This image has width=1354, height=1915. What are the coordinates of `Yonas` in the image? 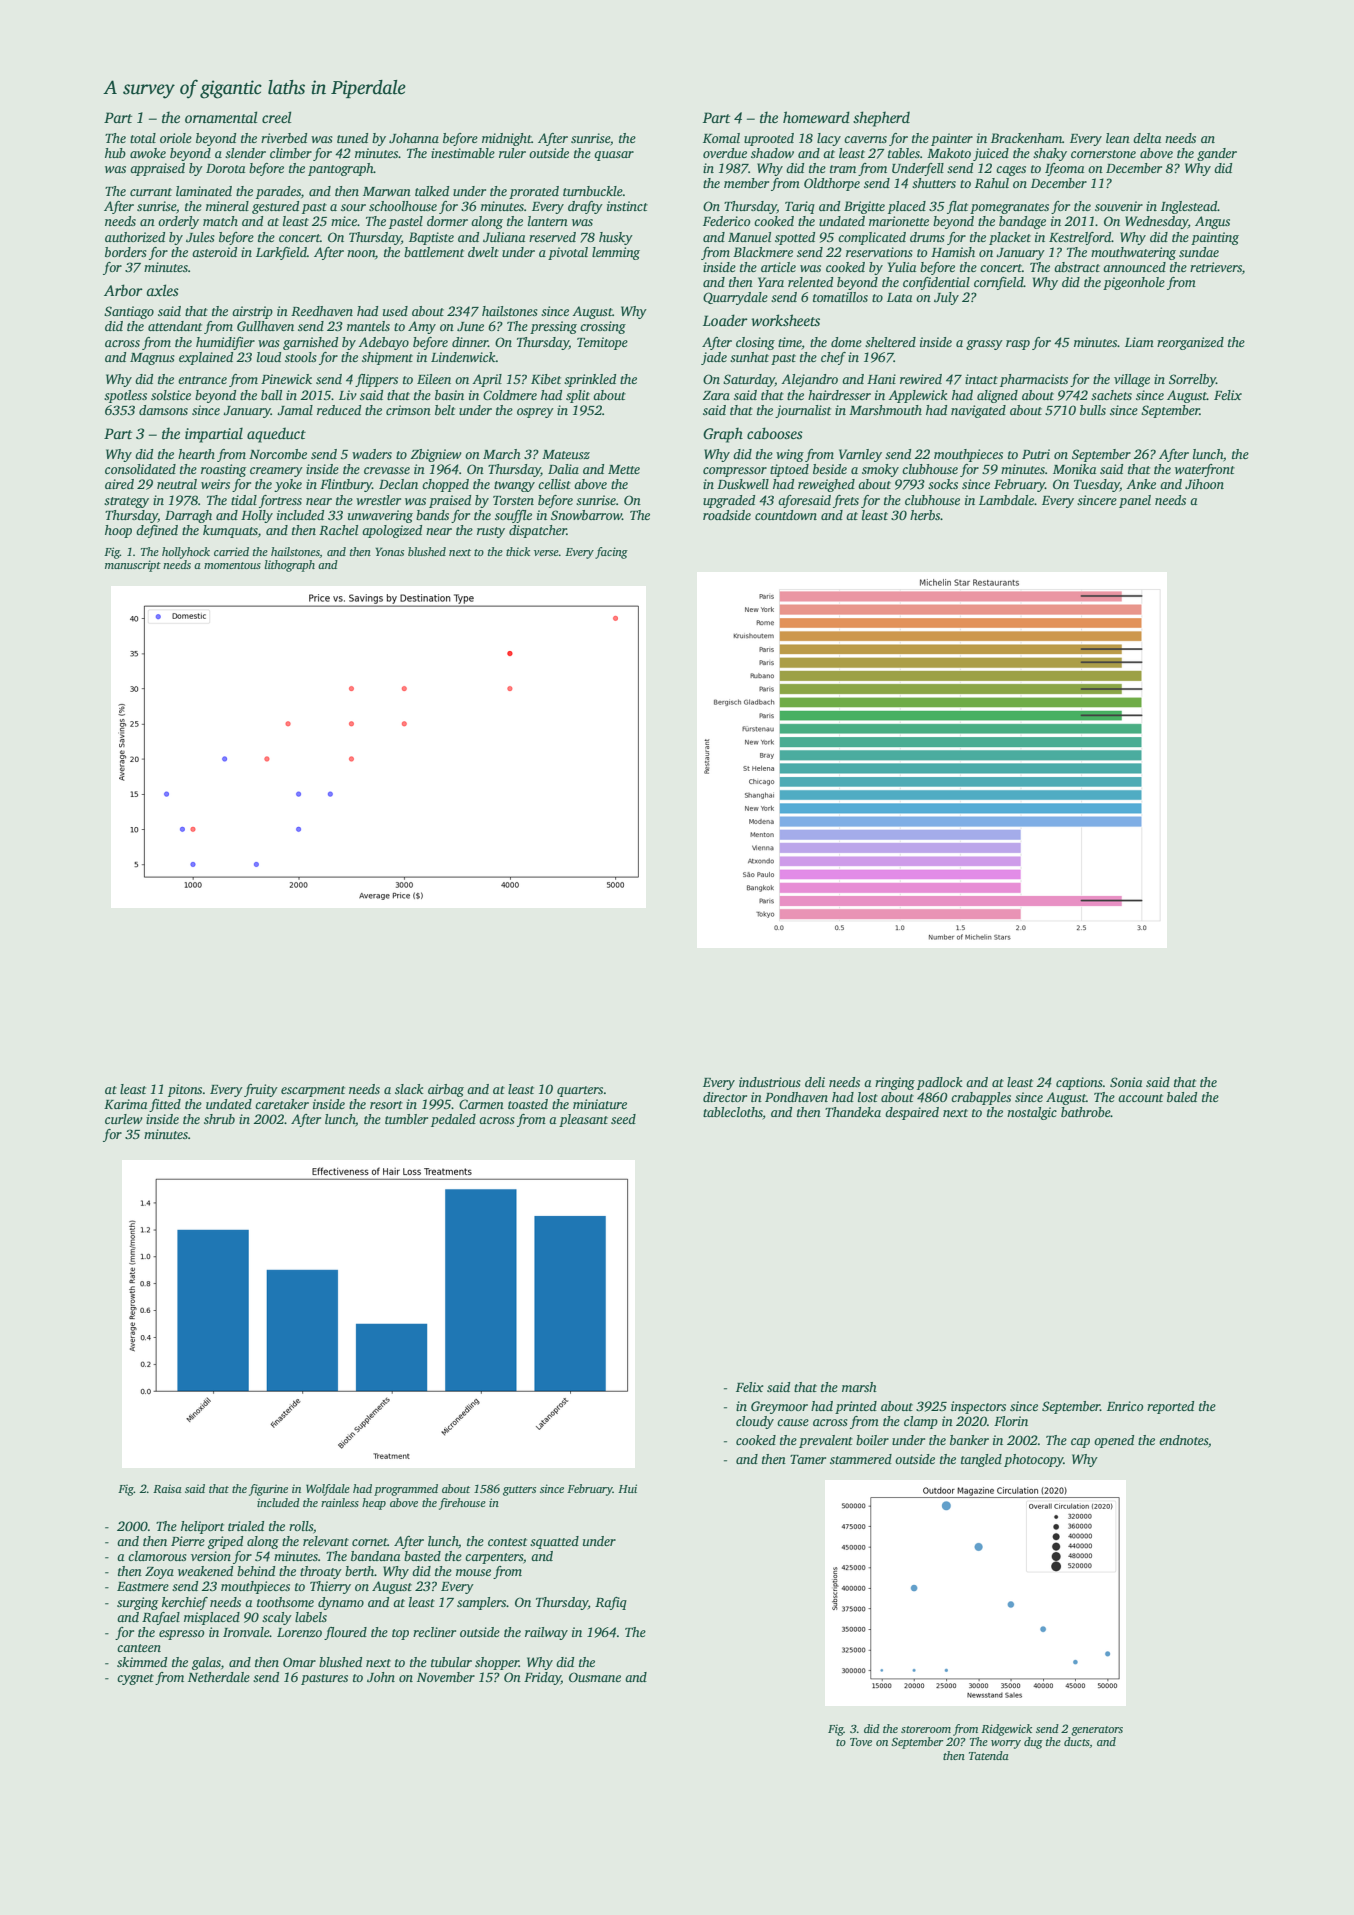 It's located at (390, 551).
